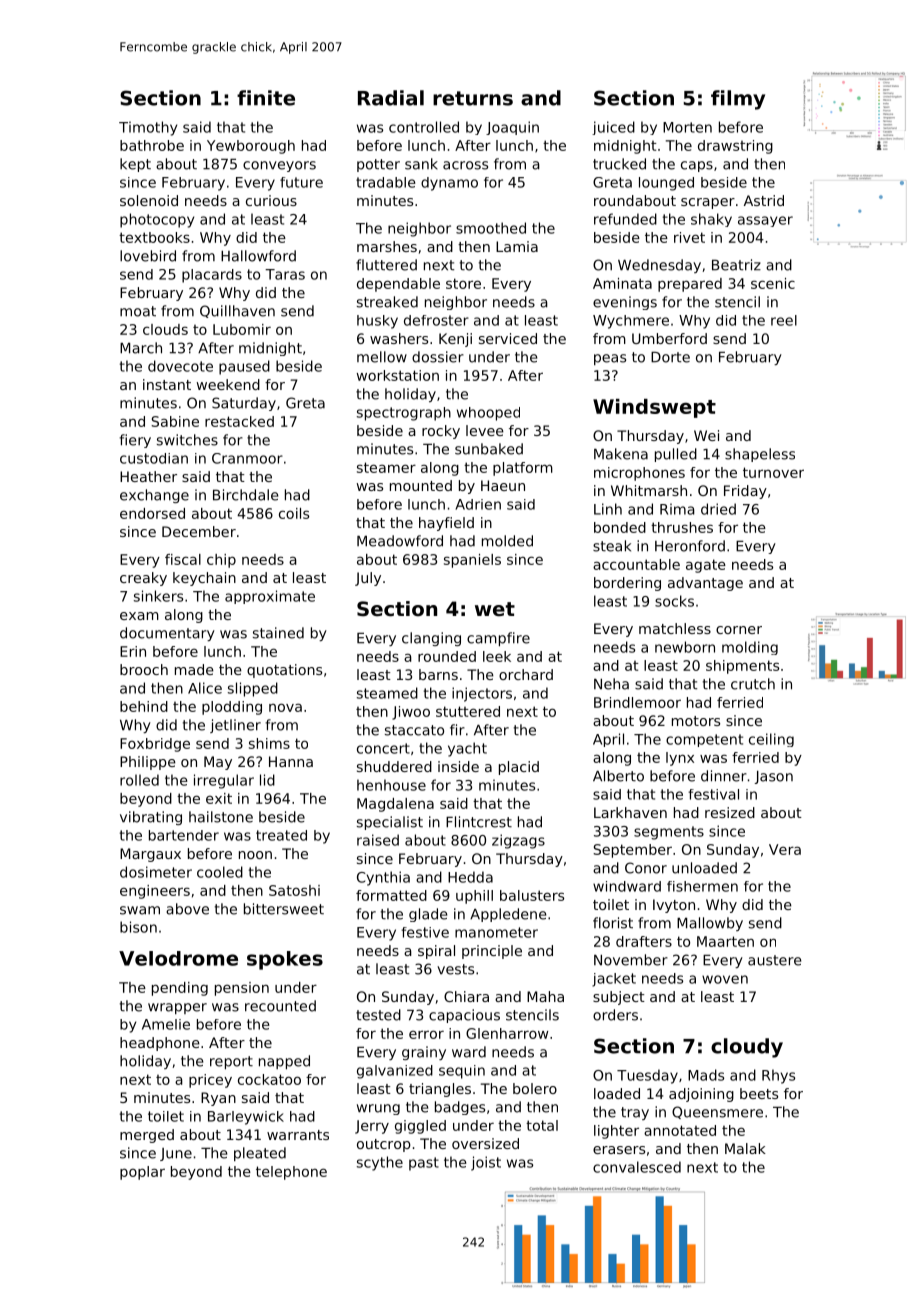 This document has height=1308, width=924. Describe the element at coordinates (158, 596) in the document. I see `sinkers` at that location.
